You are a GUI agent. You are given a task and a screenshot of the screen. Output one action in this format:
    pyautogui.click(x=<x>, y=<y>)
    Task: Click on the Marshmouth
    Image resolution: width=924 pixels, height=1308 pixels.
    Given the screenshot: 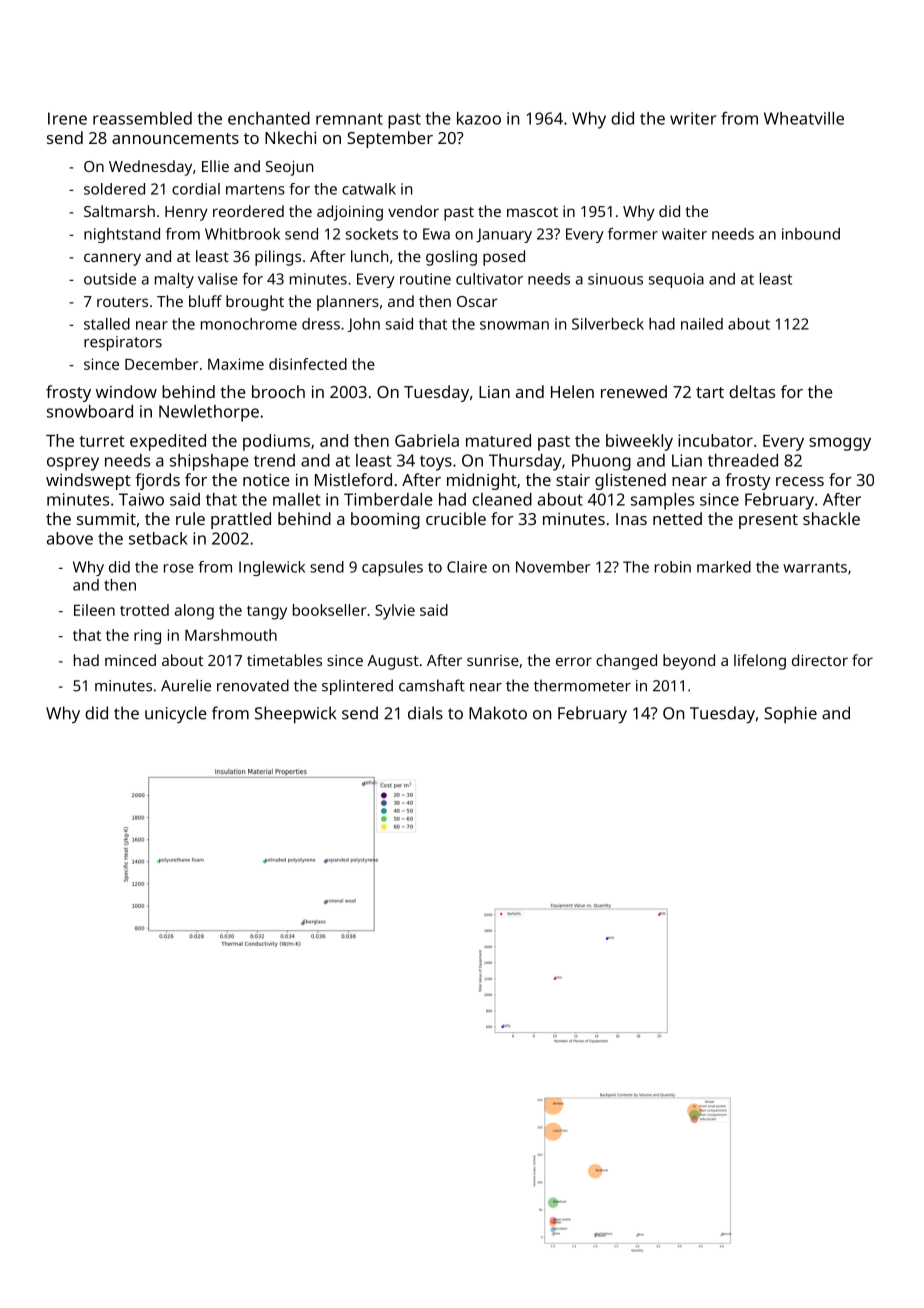 What is the action you would take?
    pyautogui.click(x=231, y=635)
